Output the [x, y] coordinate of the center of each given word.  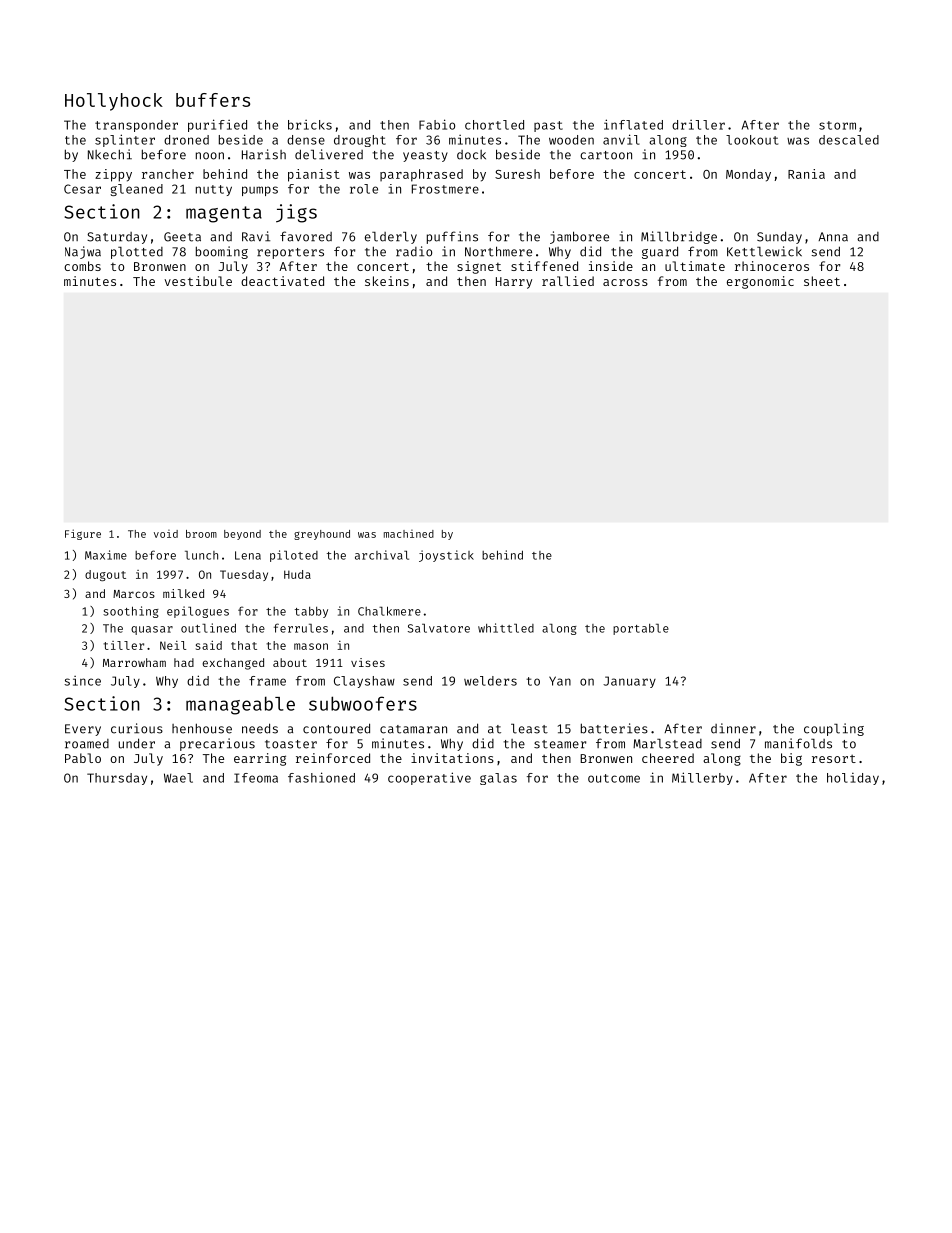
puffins [452, 237]
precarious [217, 744]
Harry [514, 283]
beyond [242, 535]
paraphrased [421, 175]
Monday [748, 175]
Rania [806, 174]
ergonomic [760, 282]
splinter [125, 140]
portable [641, 629]
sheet [822, 281]
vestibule [198, 281]
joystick [446, 556]
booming [222, 252]
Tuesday [244, 575]
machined [409, 534]
